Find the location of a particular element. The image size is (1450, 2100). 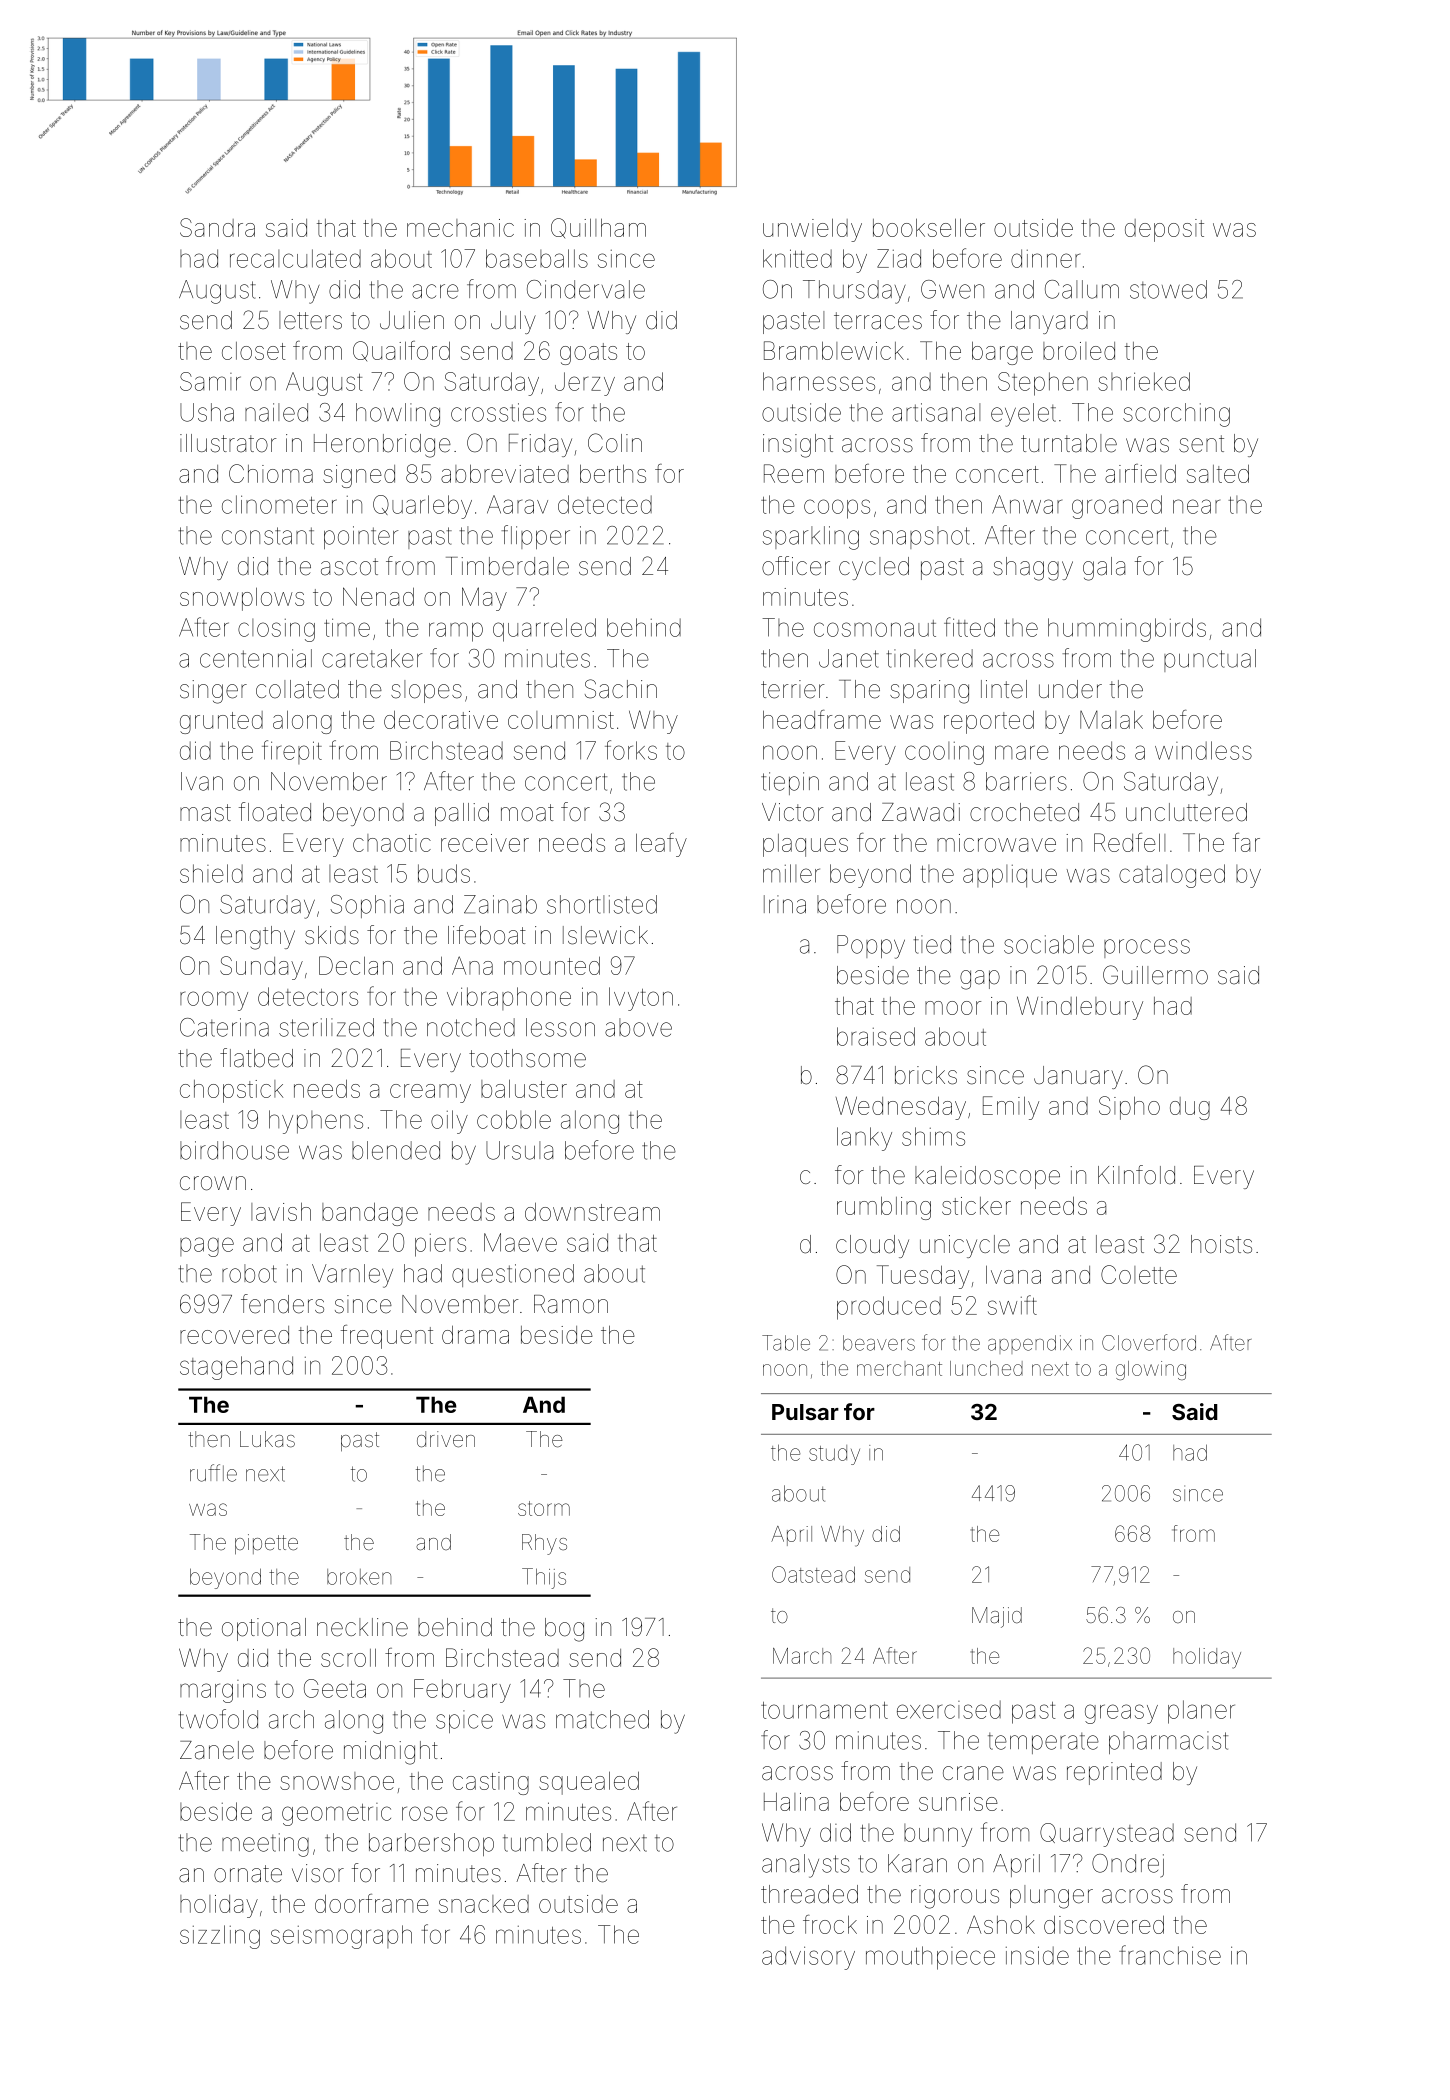

firepit is located at coordinates (292, 752).
